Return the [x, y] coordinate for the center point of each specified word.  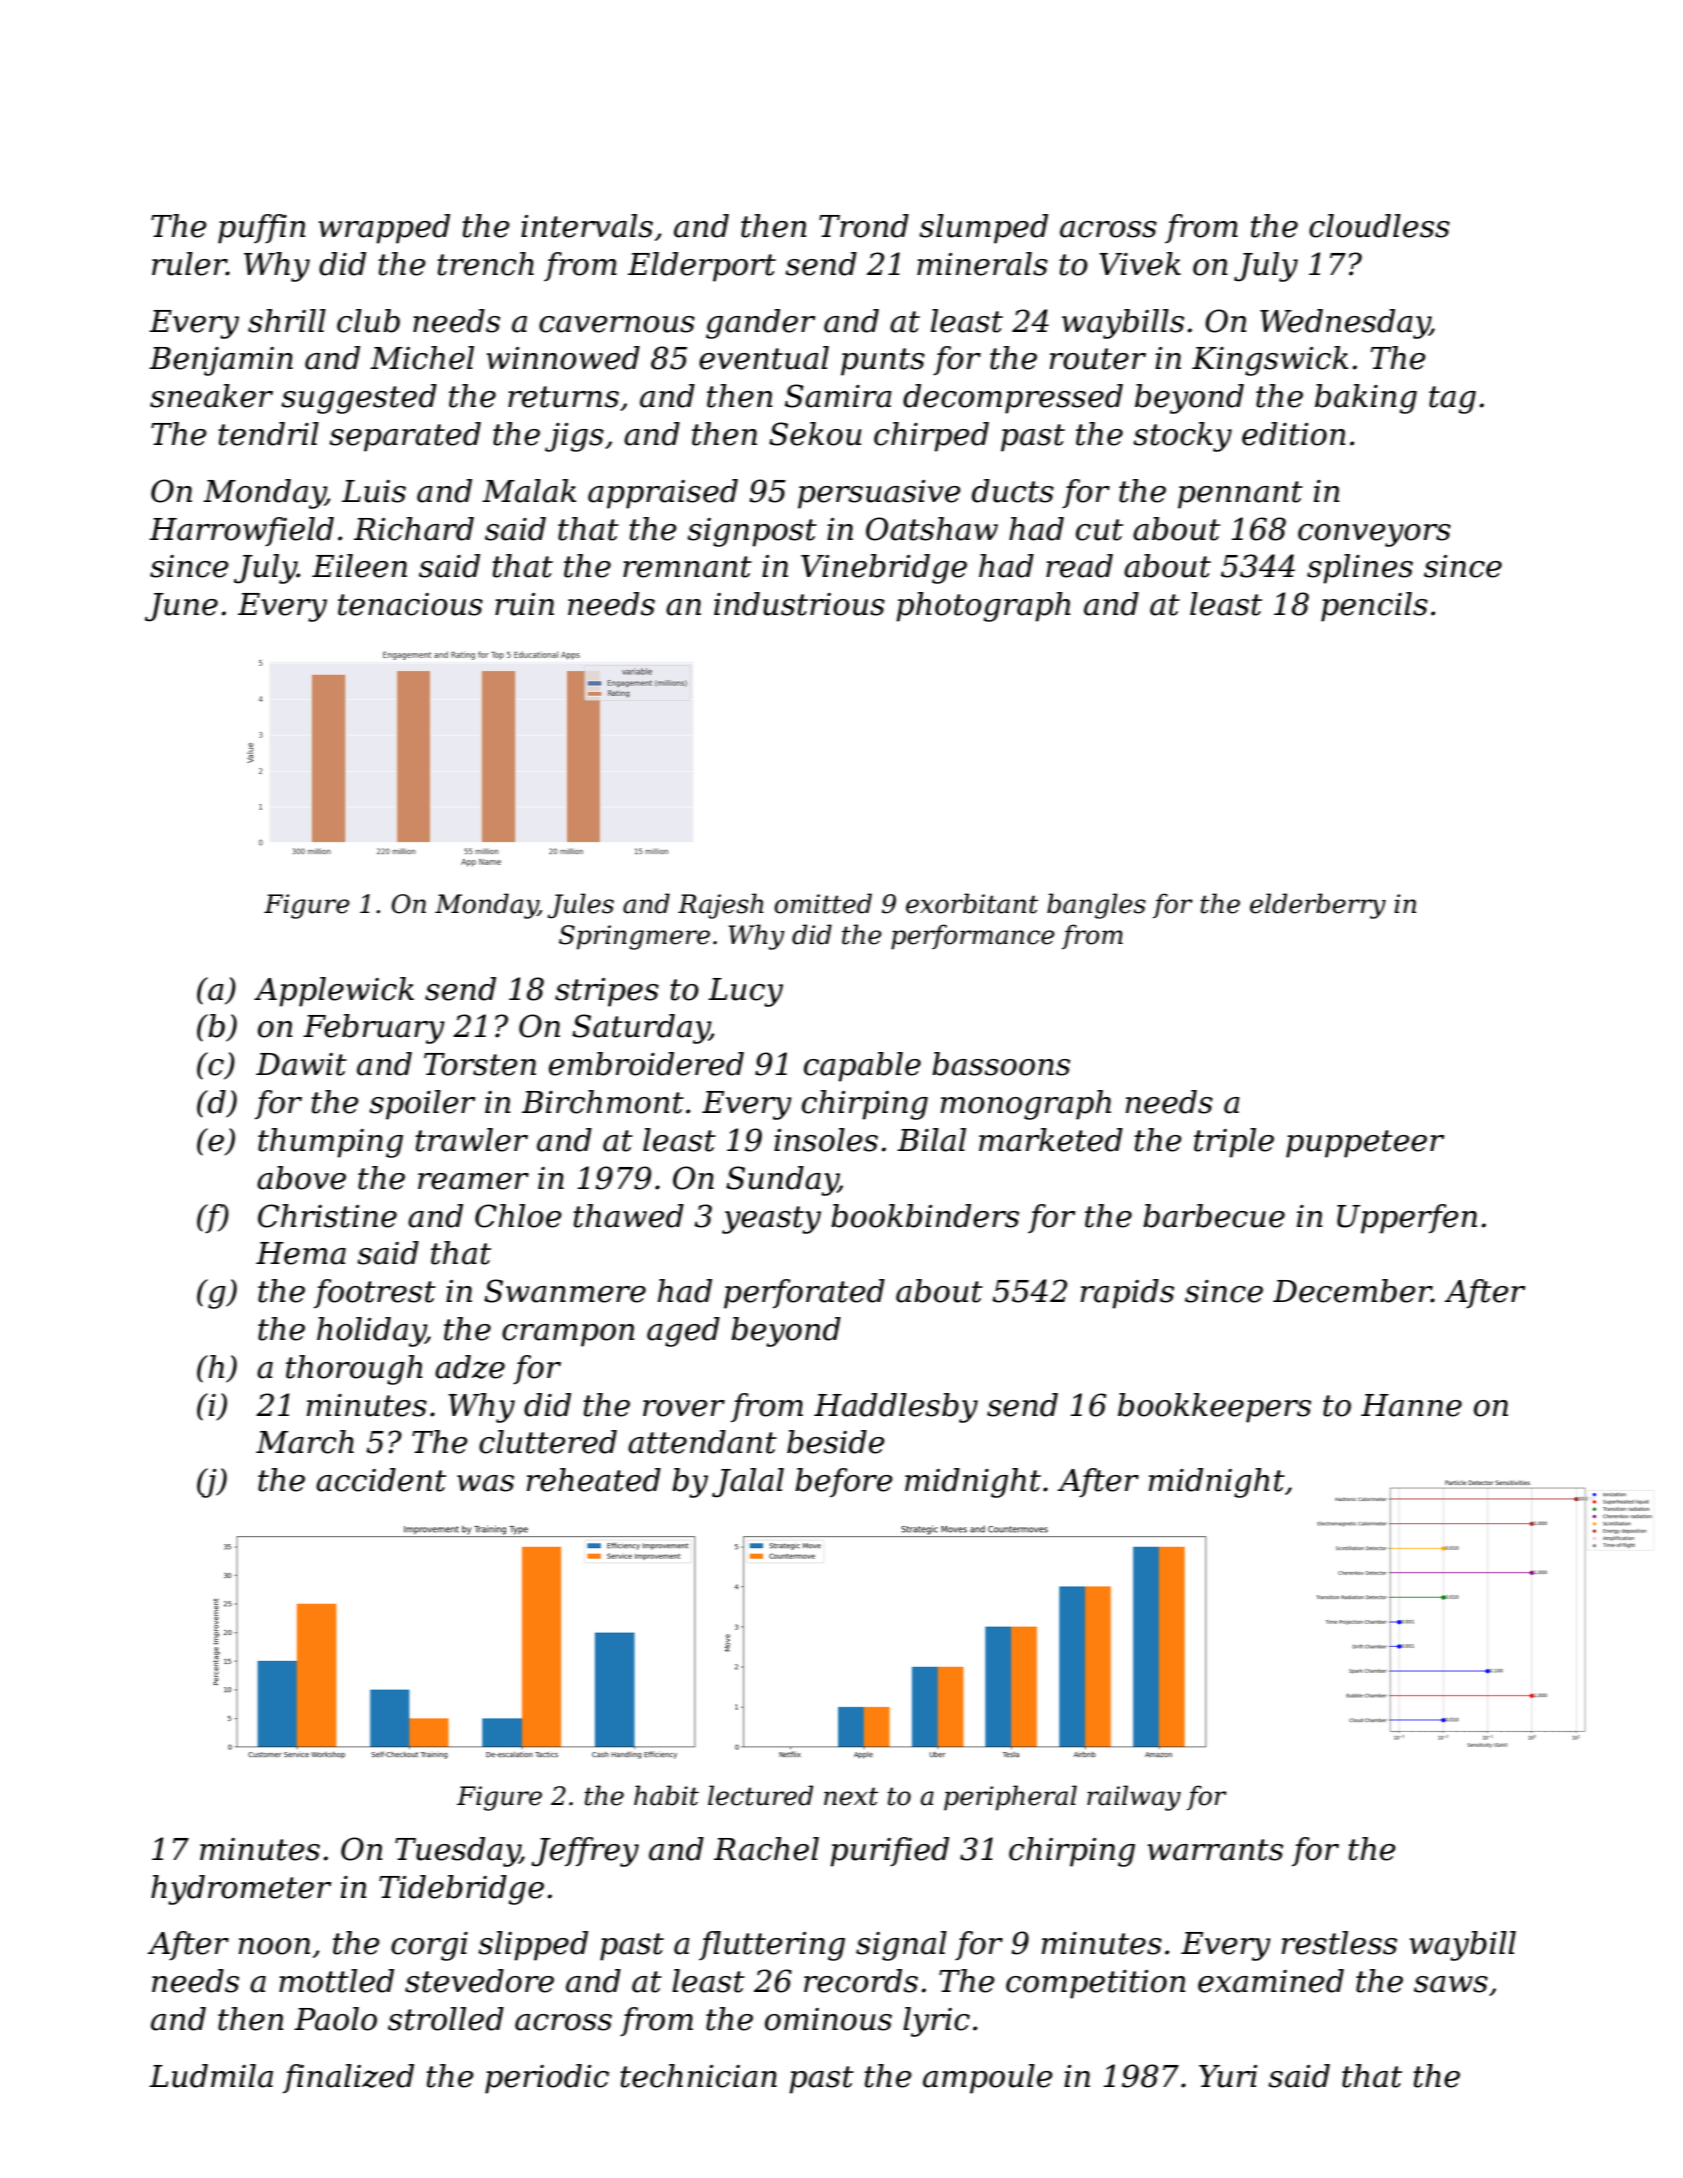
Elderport [702, 267]
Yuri [1228, 2076]
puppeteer [1365, 1144]
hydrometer [241, 1890]
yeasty [771, 1220]
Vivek [1140, 264]
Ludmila [211, 2076]
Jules [581, 906]
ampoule [988, 2079]
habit [666, 1795]
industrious [799, 604]
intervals [587, 226]
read [1079, 566]
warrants [1215, 1850]
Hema [301, 1253]
